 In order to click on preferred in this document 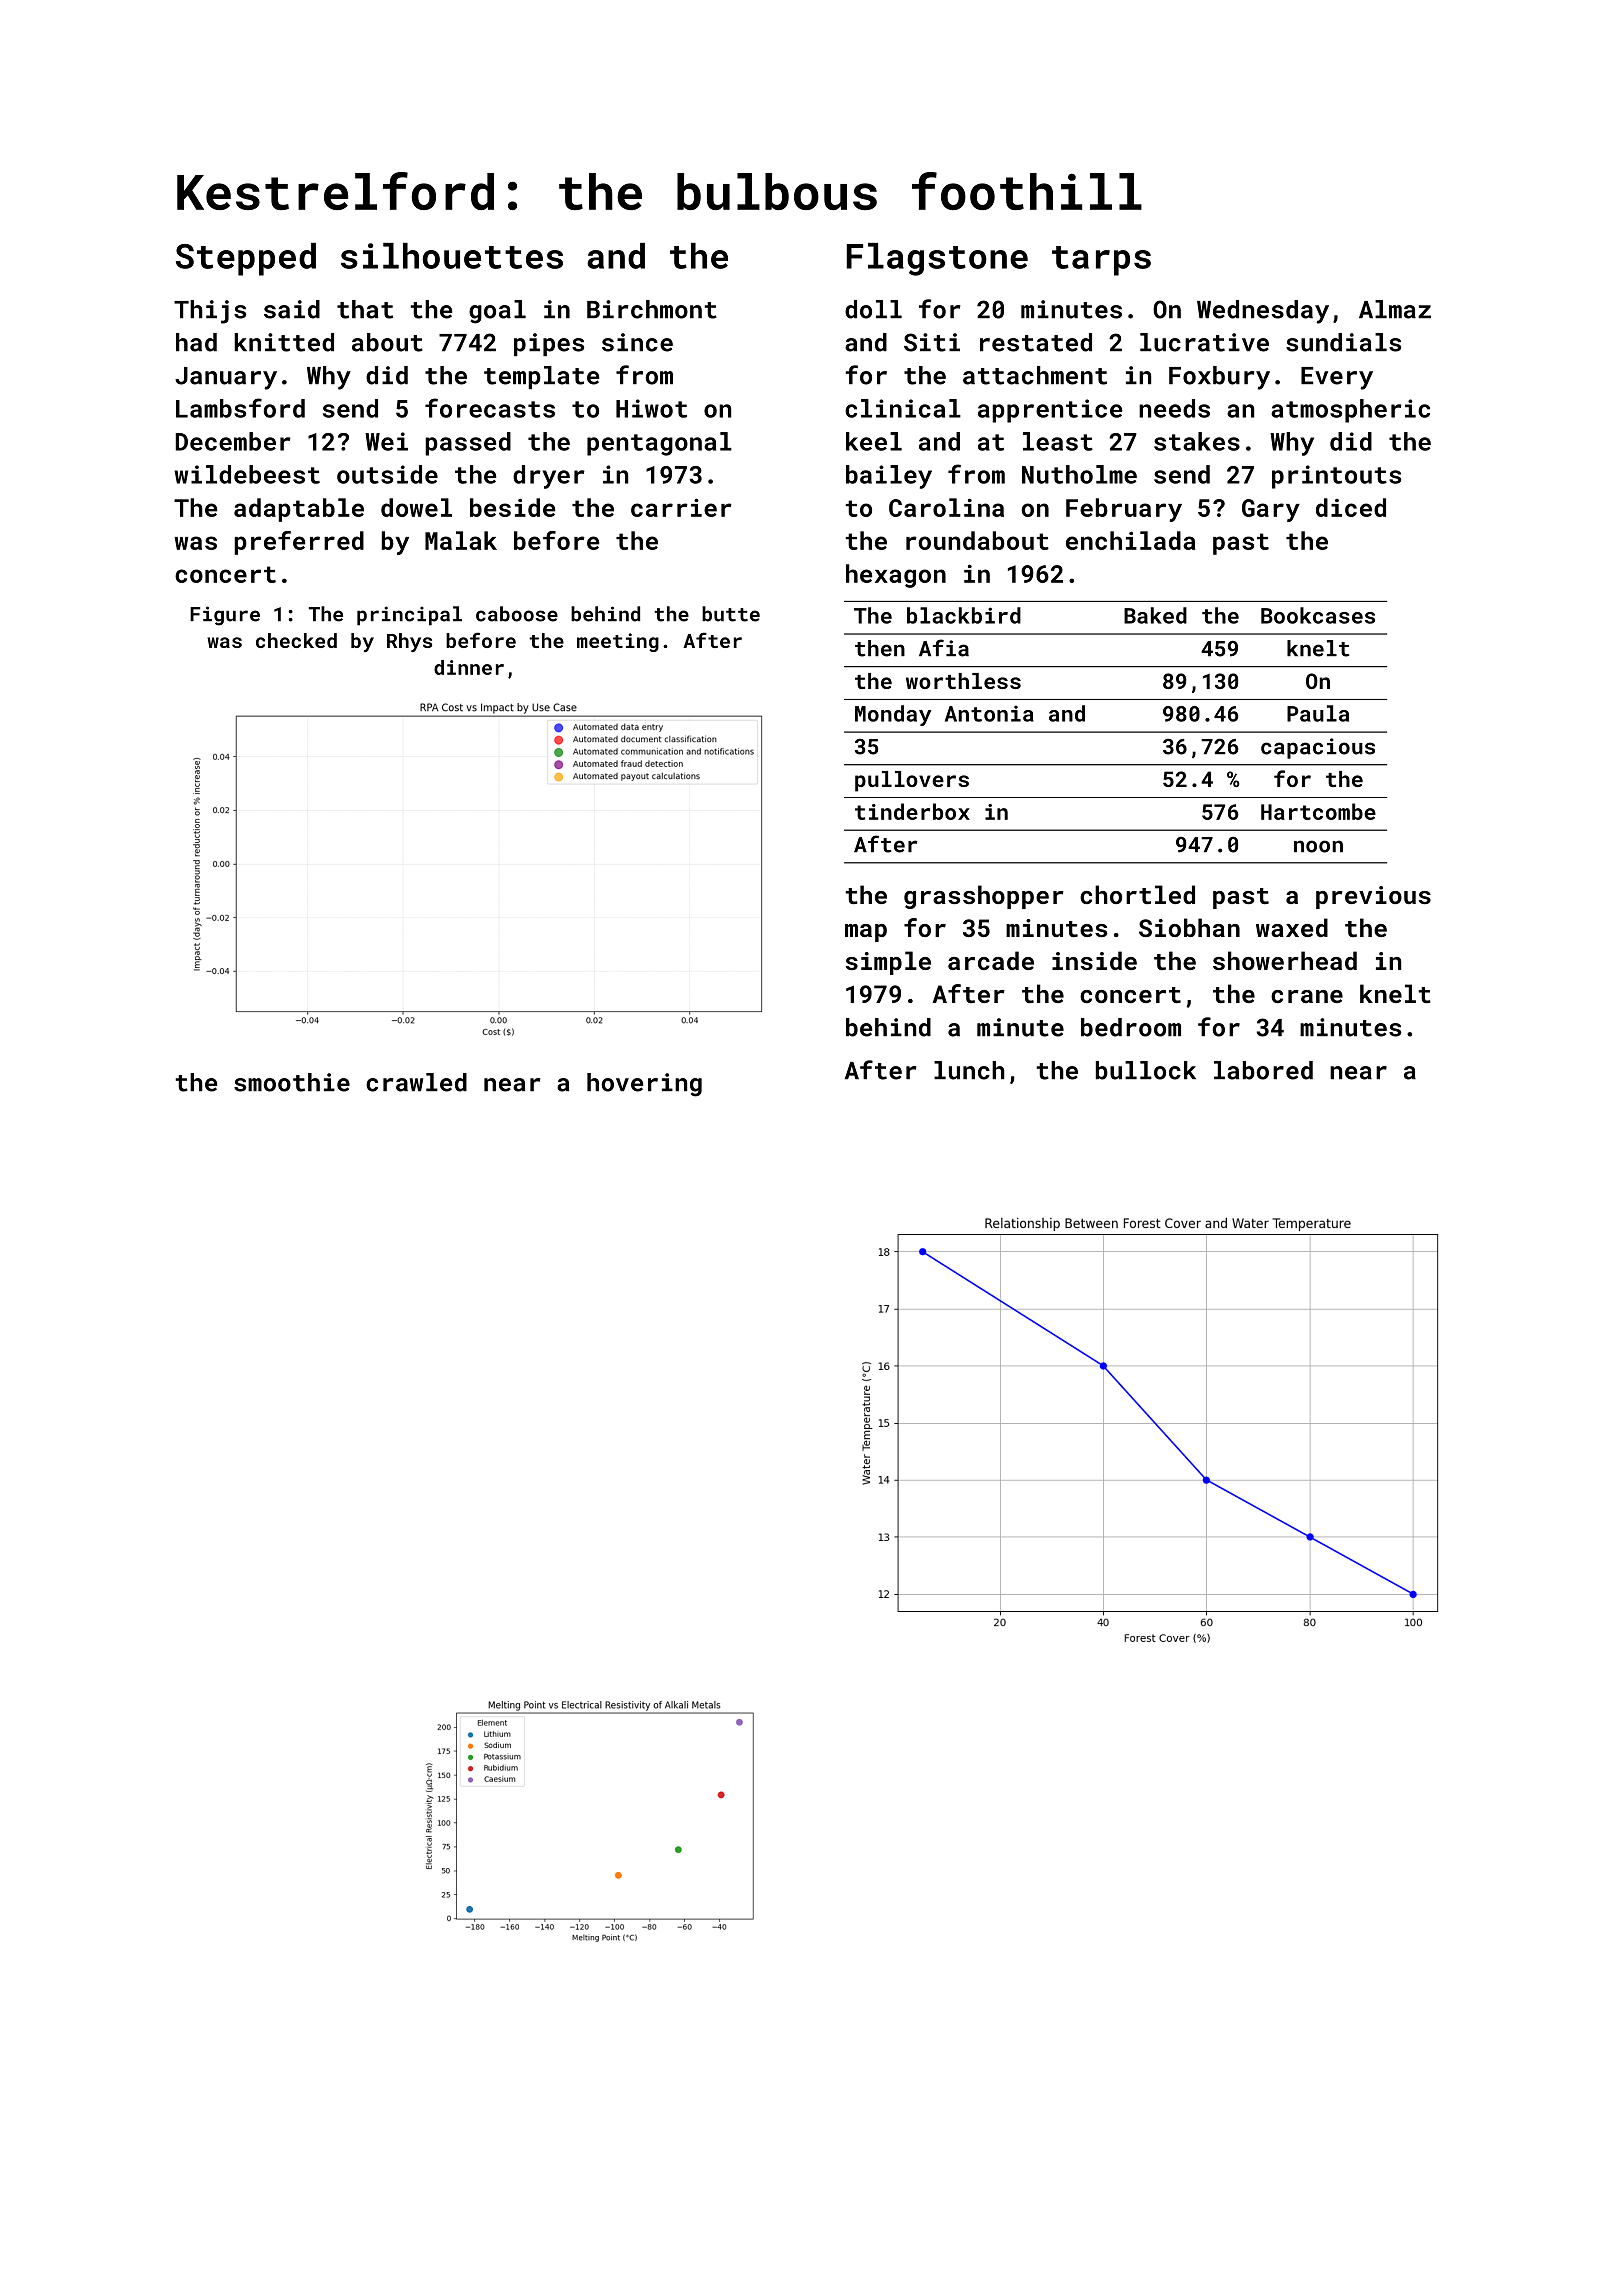, I will do `click(299, 543)`.
